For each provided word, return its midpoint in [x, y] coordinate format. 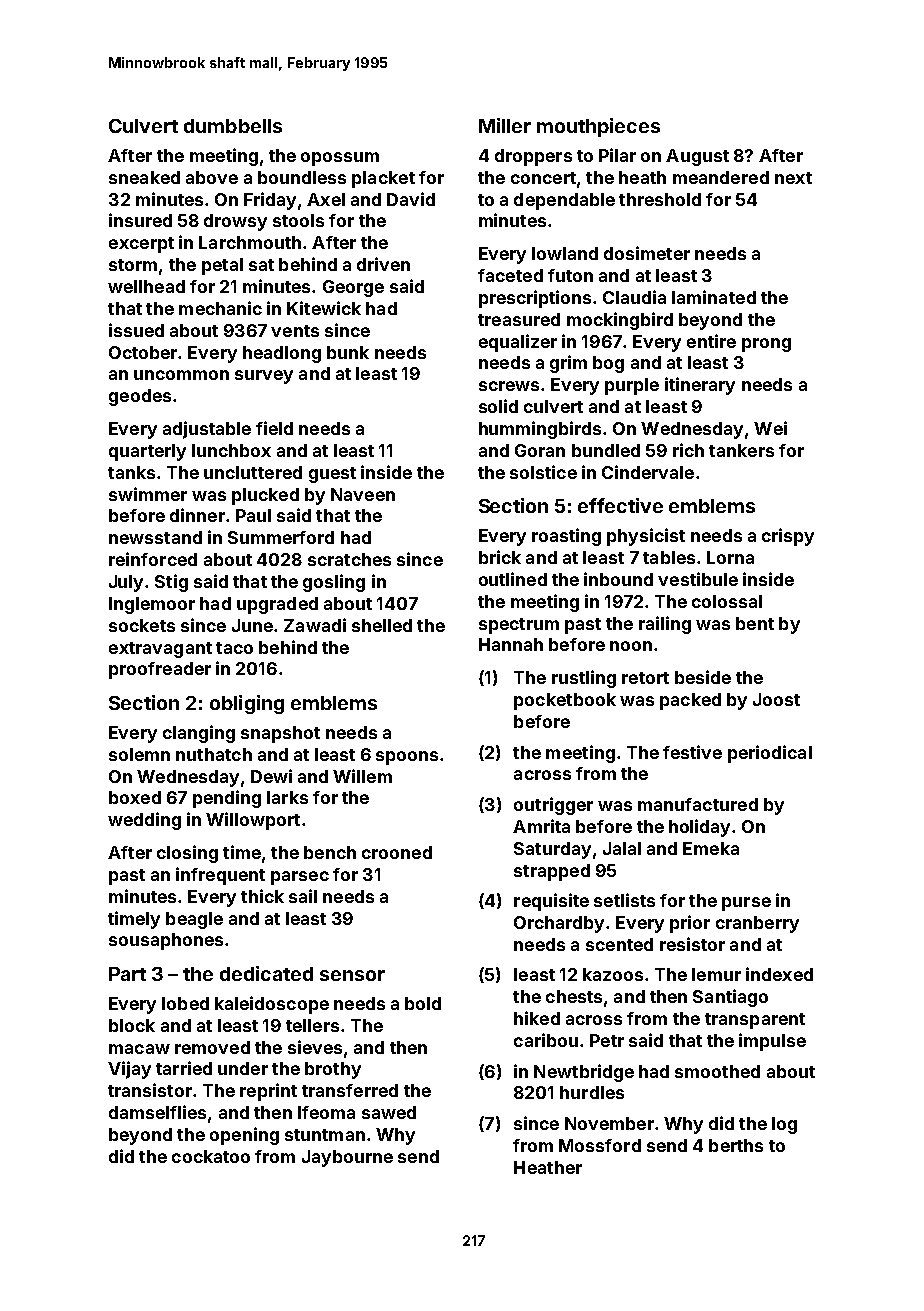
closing [187, 854]
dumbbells [233, 126]
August [697, 157]
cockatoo [211, 1156]
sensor [352, 975]
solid [498, 406]
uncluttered [253, 472]
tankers [741, 450]
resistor [692, 944]
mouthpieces [598, 127]
